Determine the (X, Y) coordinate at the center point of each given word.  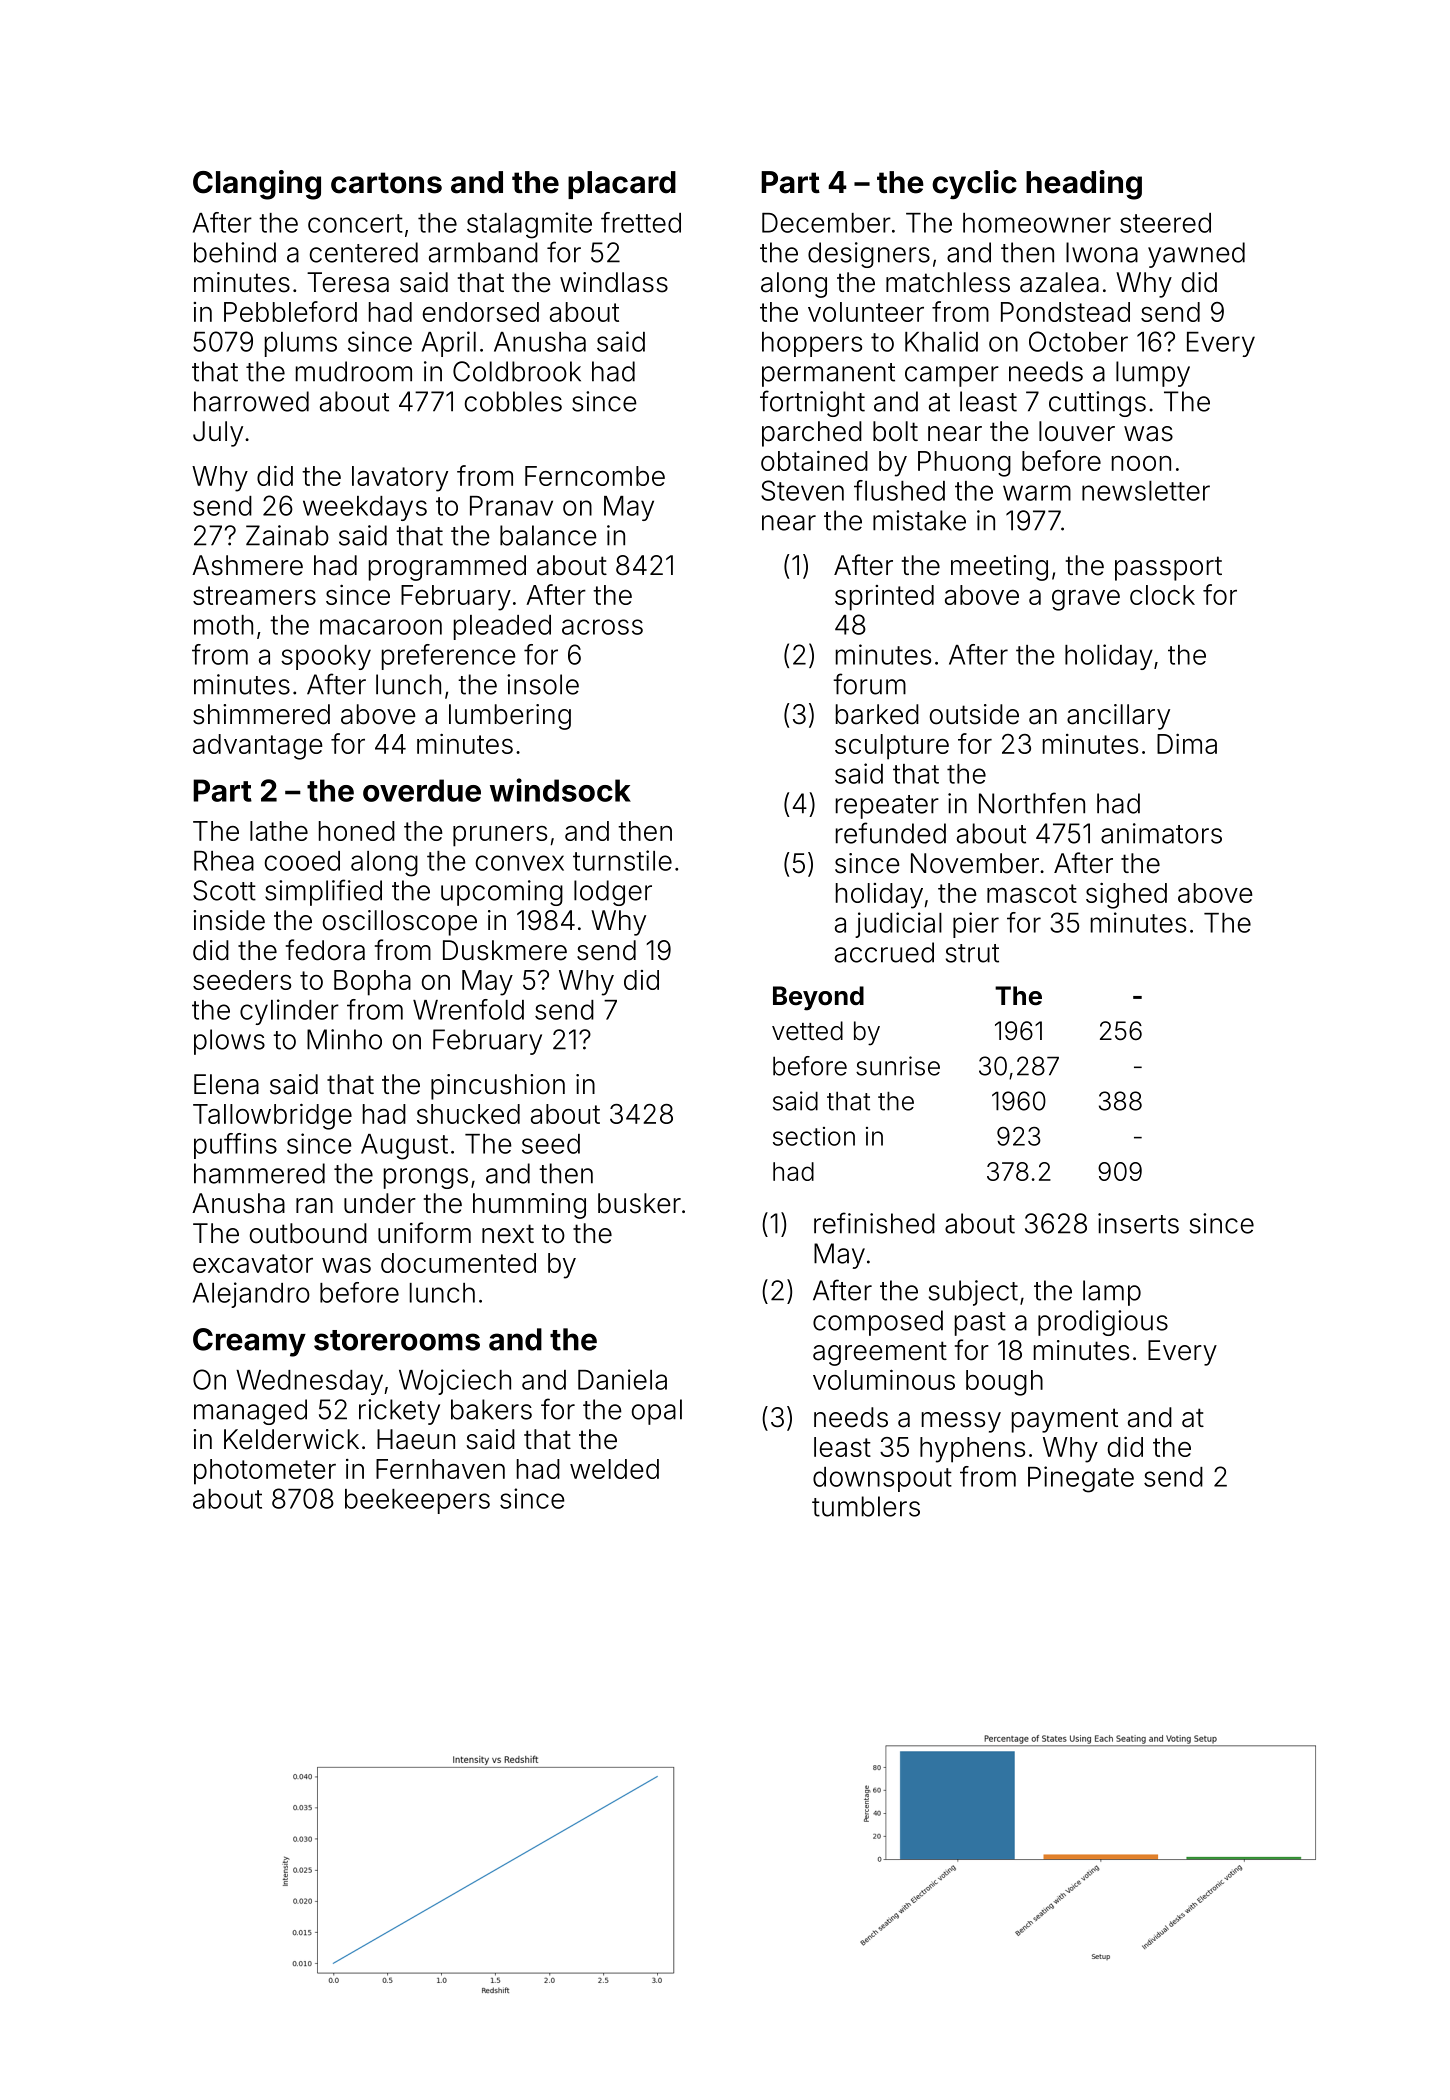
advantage (257, 747)
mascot (1032, 893)
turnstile (622, 860)
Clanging (257, 185)
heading (1084, 185)
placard (622, 185)
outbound (308, 1233)
